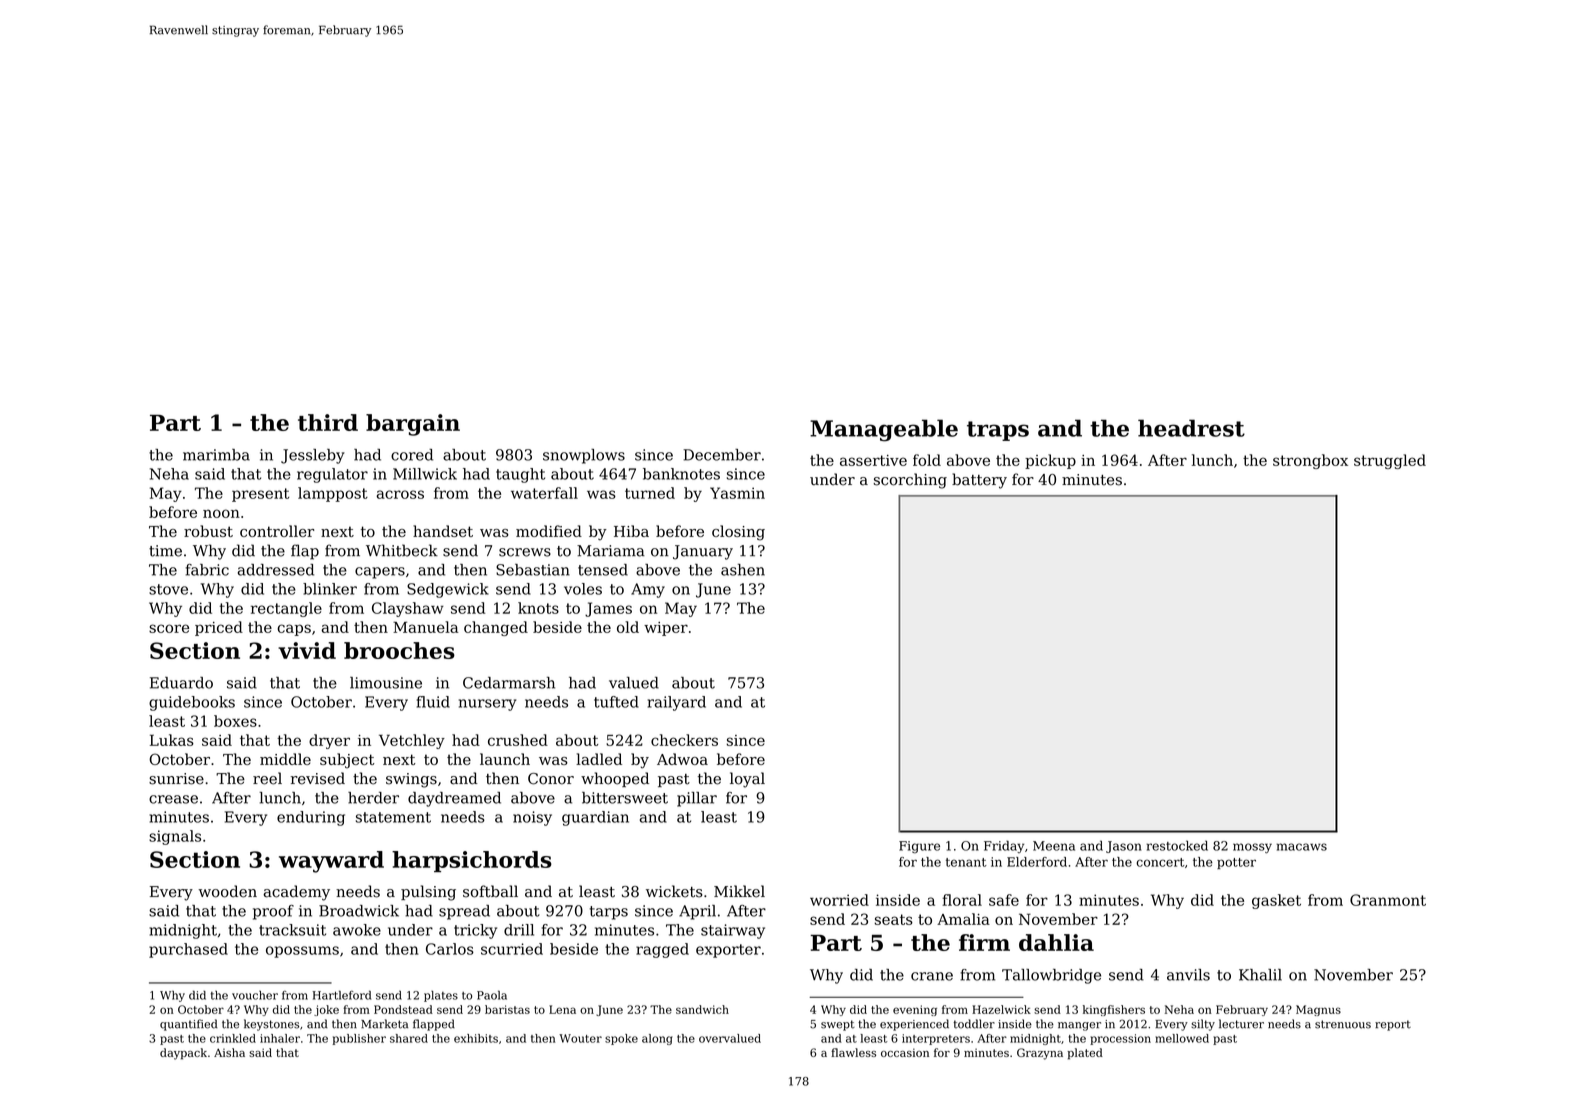 The width and height of the screenshot is (1575, 1114). I want to click on Mikkel, so click(739, 891).
